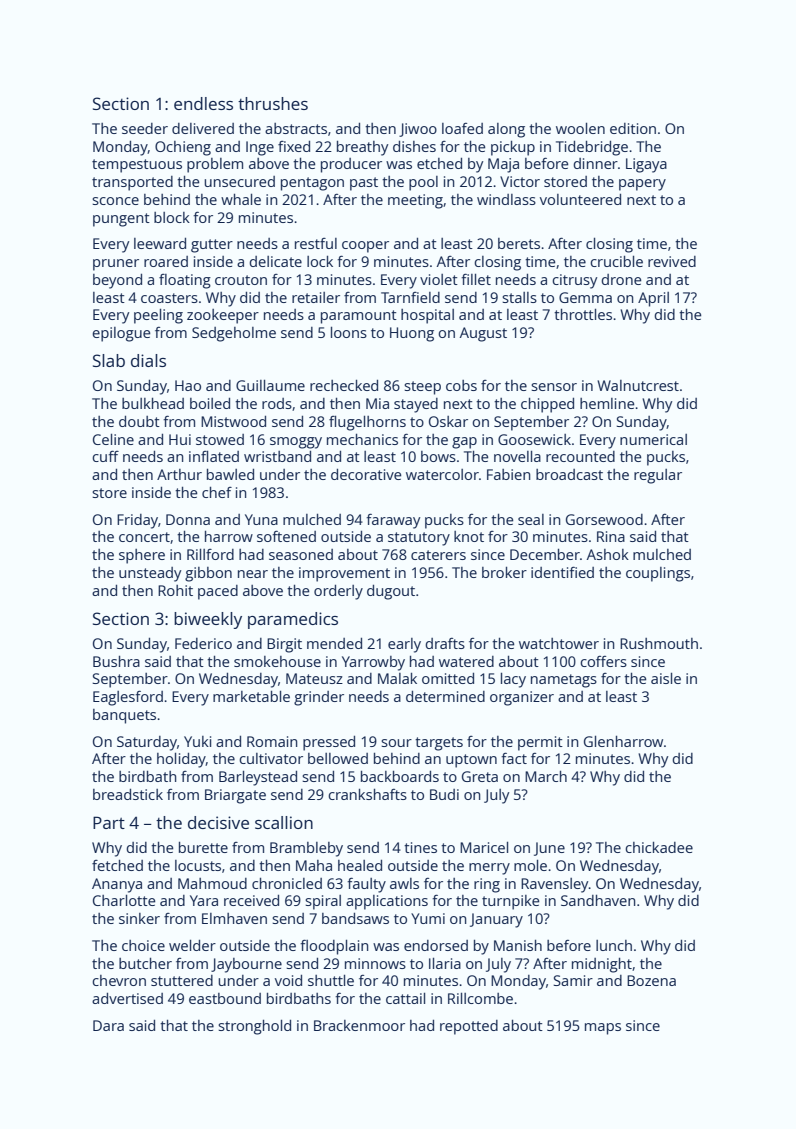 This screenshot has height=1129, width=796. I want to click on epilogue, so click(121, 334).
